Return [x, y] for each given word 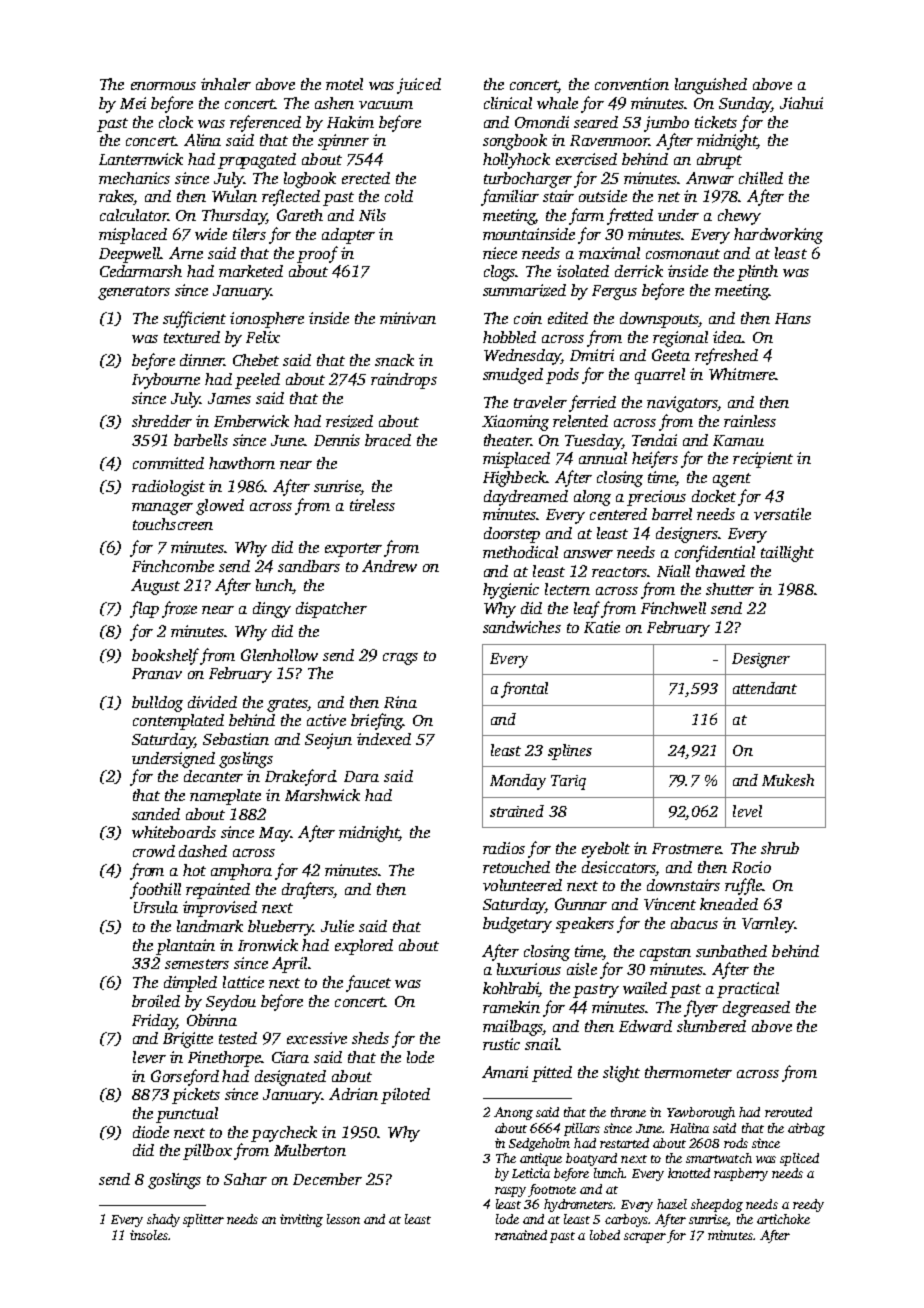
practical [748, 990]
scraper [645, 1238]
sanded [156, 814]
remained [521, 1235]
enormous [163, 86]
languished [711, 86]
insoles [149, 1235]
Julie [337, 926]
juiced [419, 86]
